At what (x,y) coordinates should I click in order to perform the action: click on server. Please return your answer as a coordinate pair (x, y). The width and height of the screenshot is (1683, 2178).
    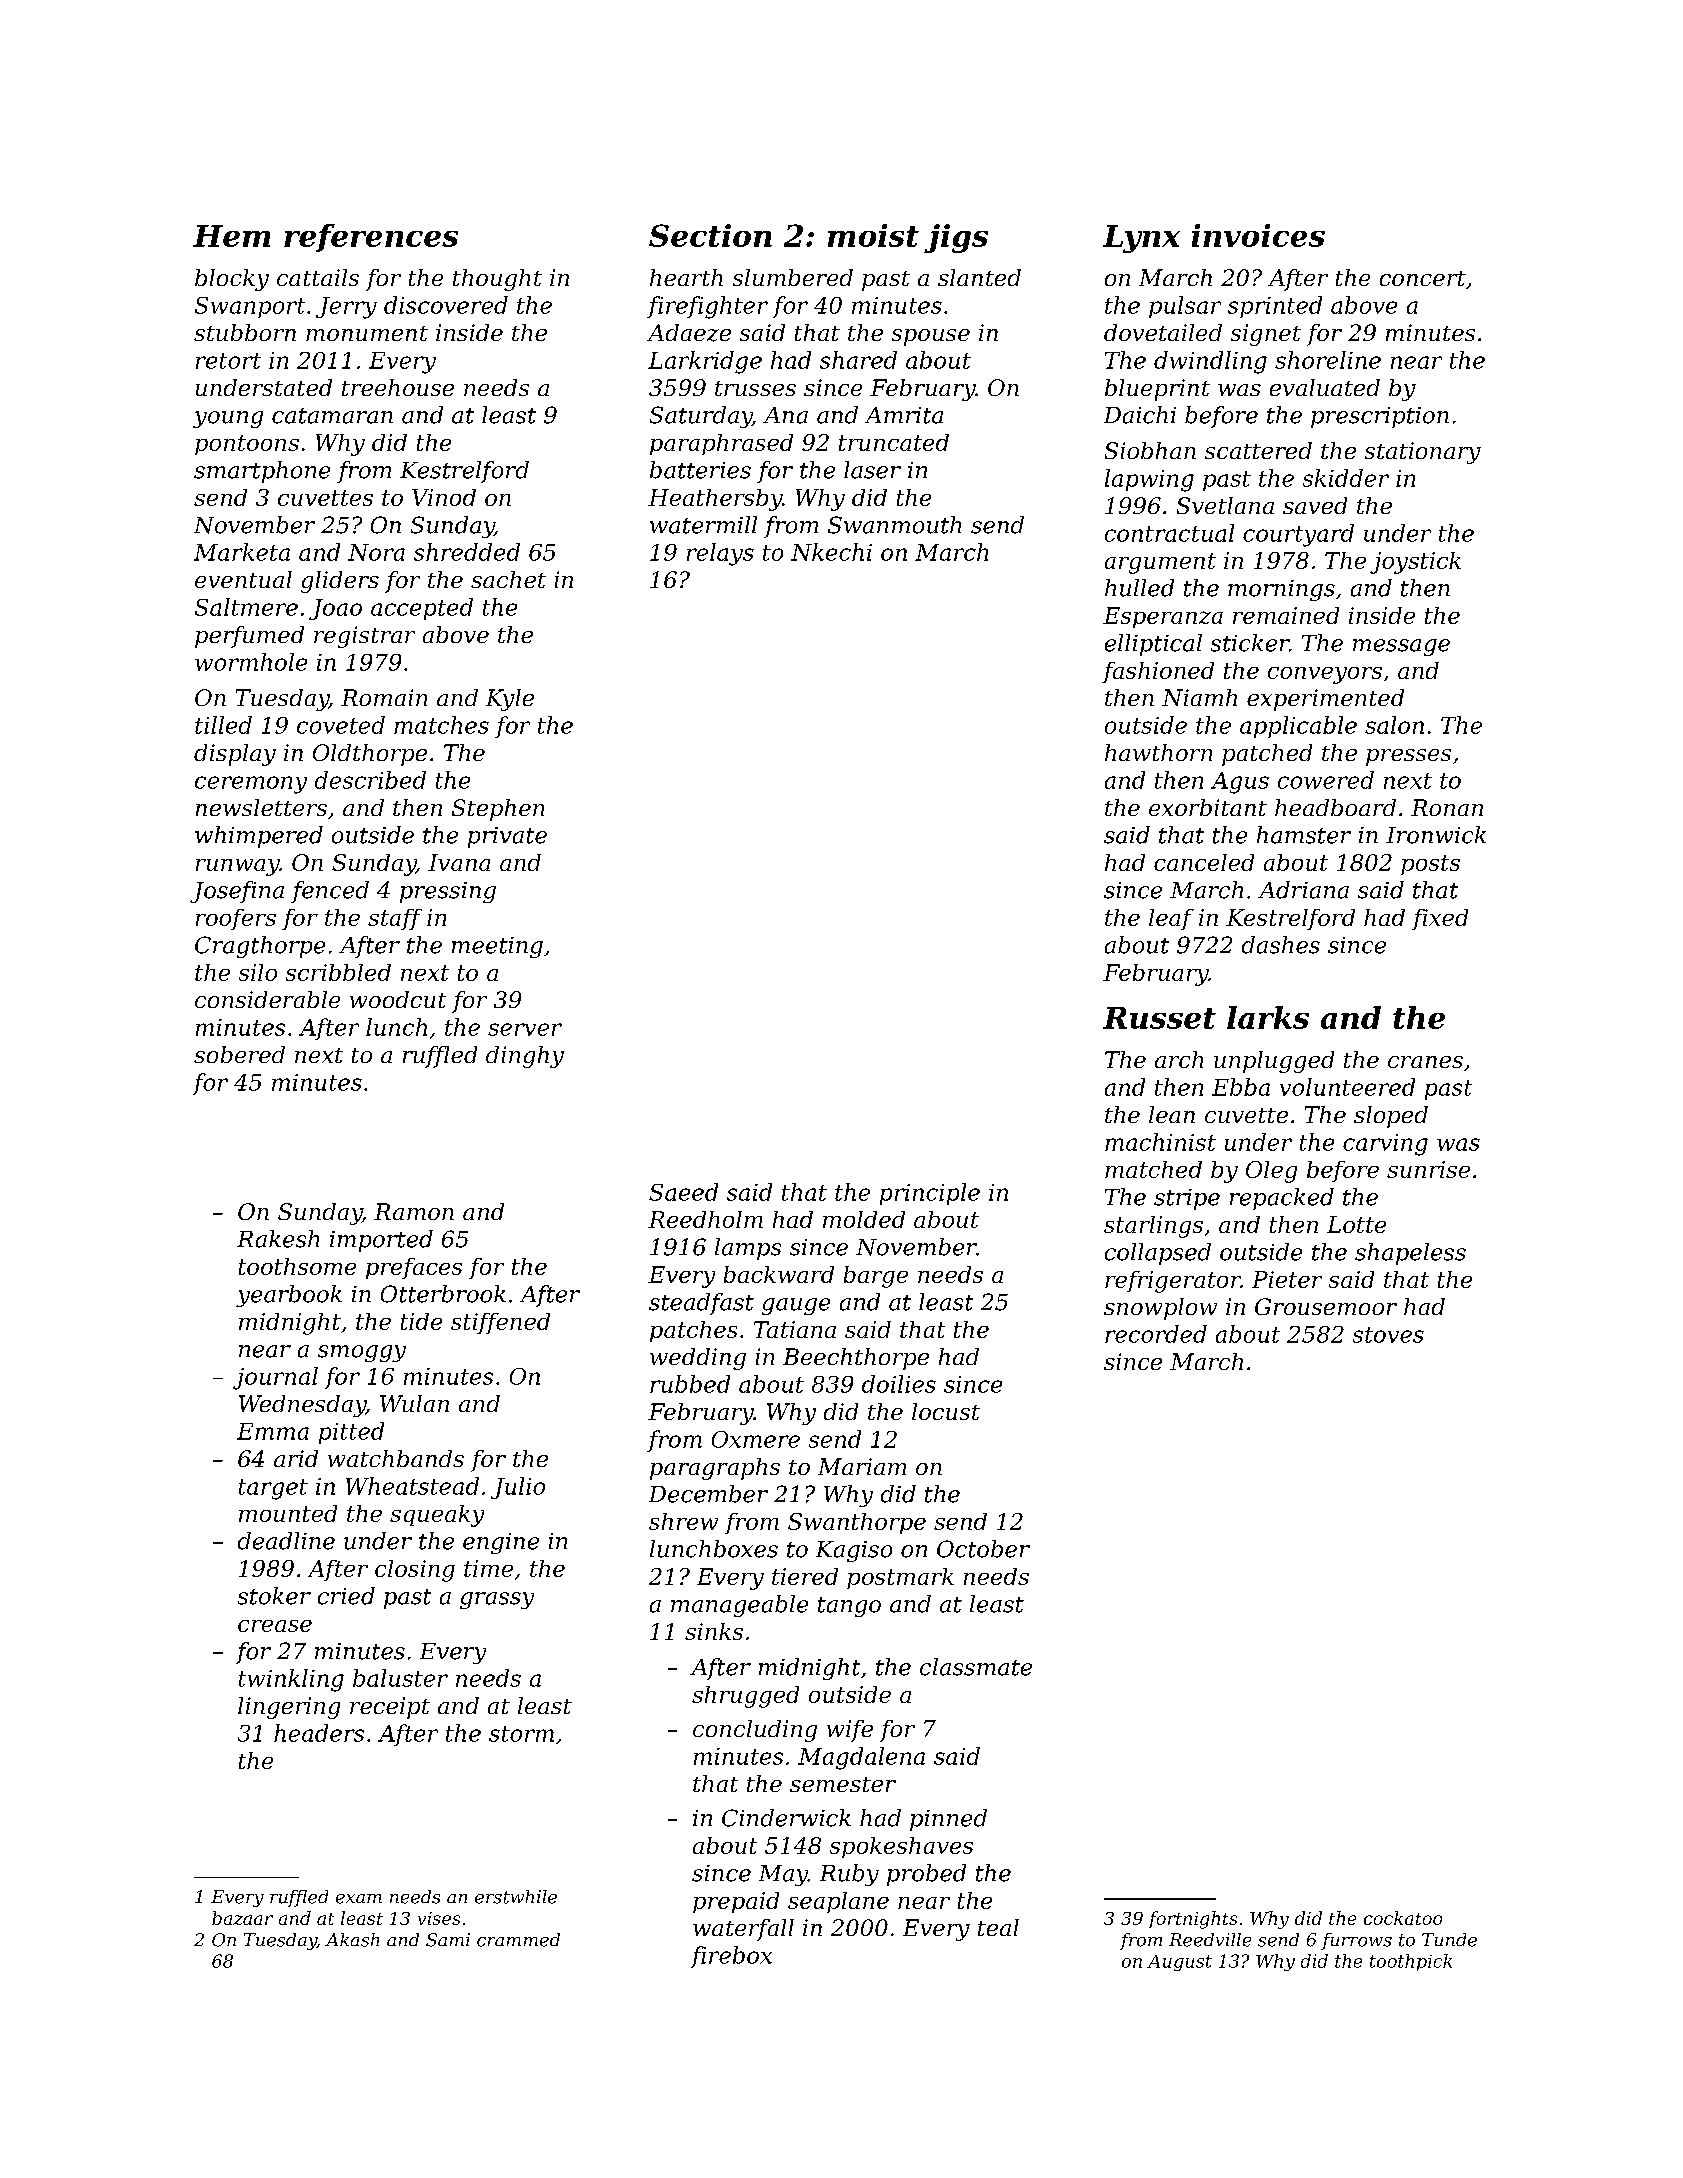
    Looking at the image, I should click on (525, 1029).
